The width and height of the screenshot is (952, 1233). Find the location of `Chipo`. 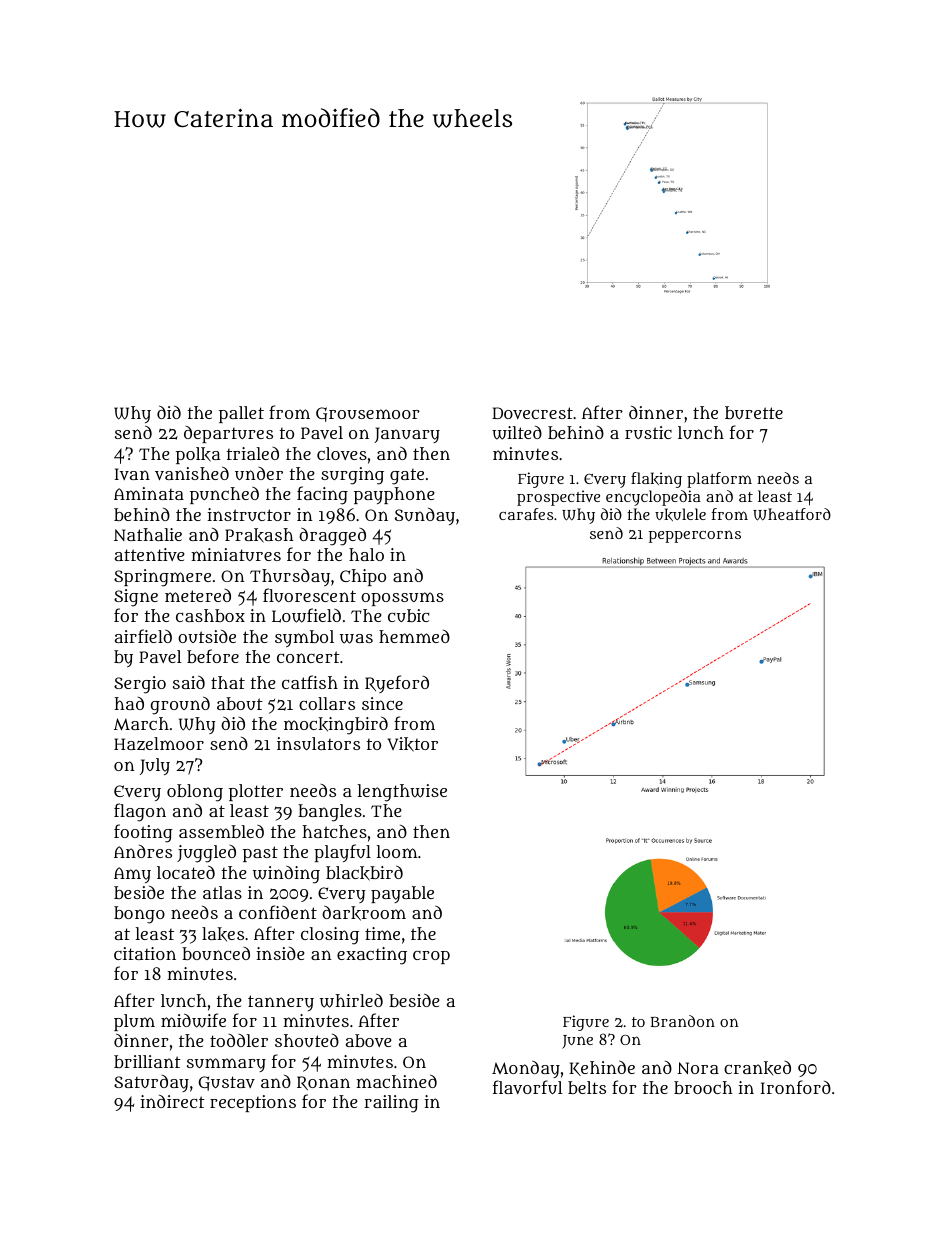

Chipo is located at coordinates (363, 577).
